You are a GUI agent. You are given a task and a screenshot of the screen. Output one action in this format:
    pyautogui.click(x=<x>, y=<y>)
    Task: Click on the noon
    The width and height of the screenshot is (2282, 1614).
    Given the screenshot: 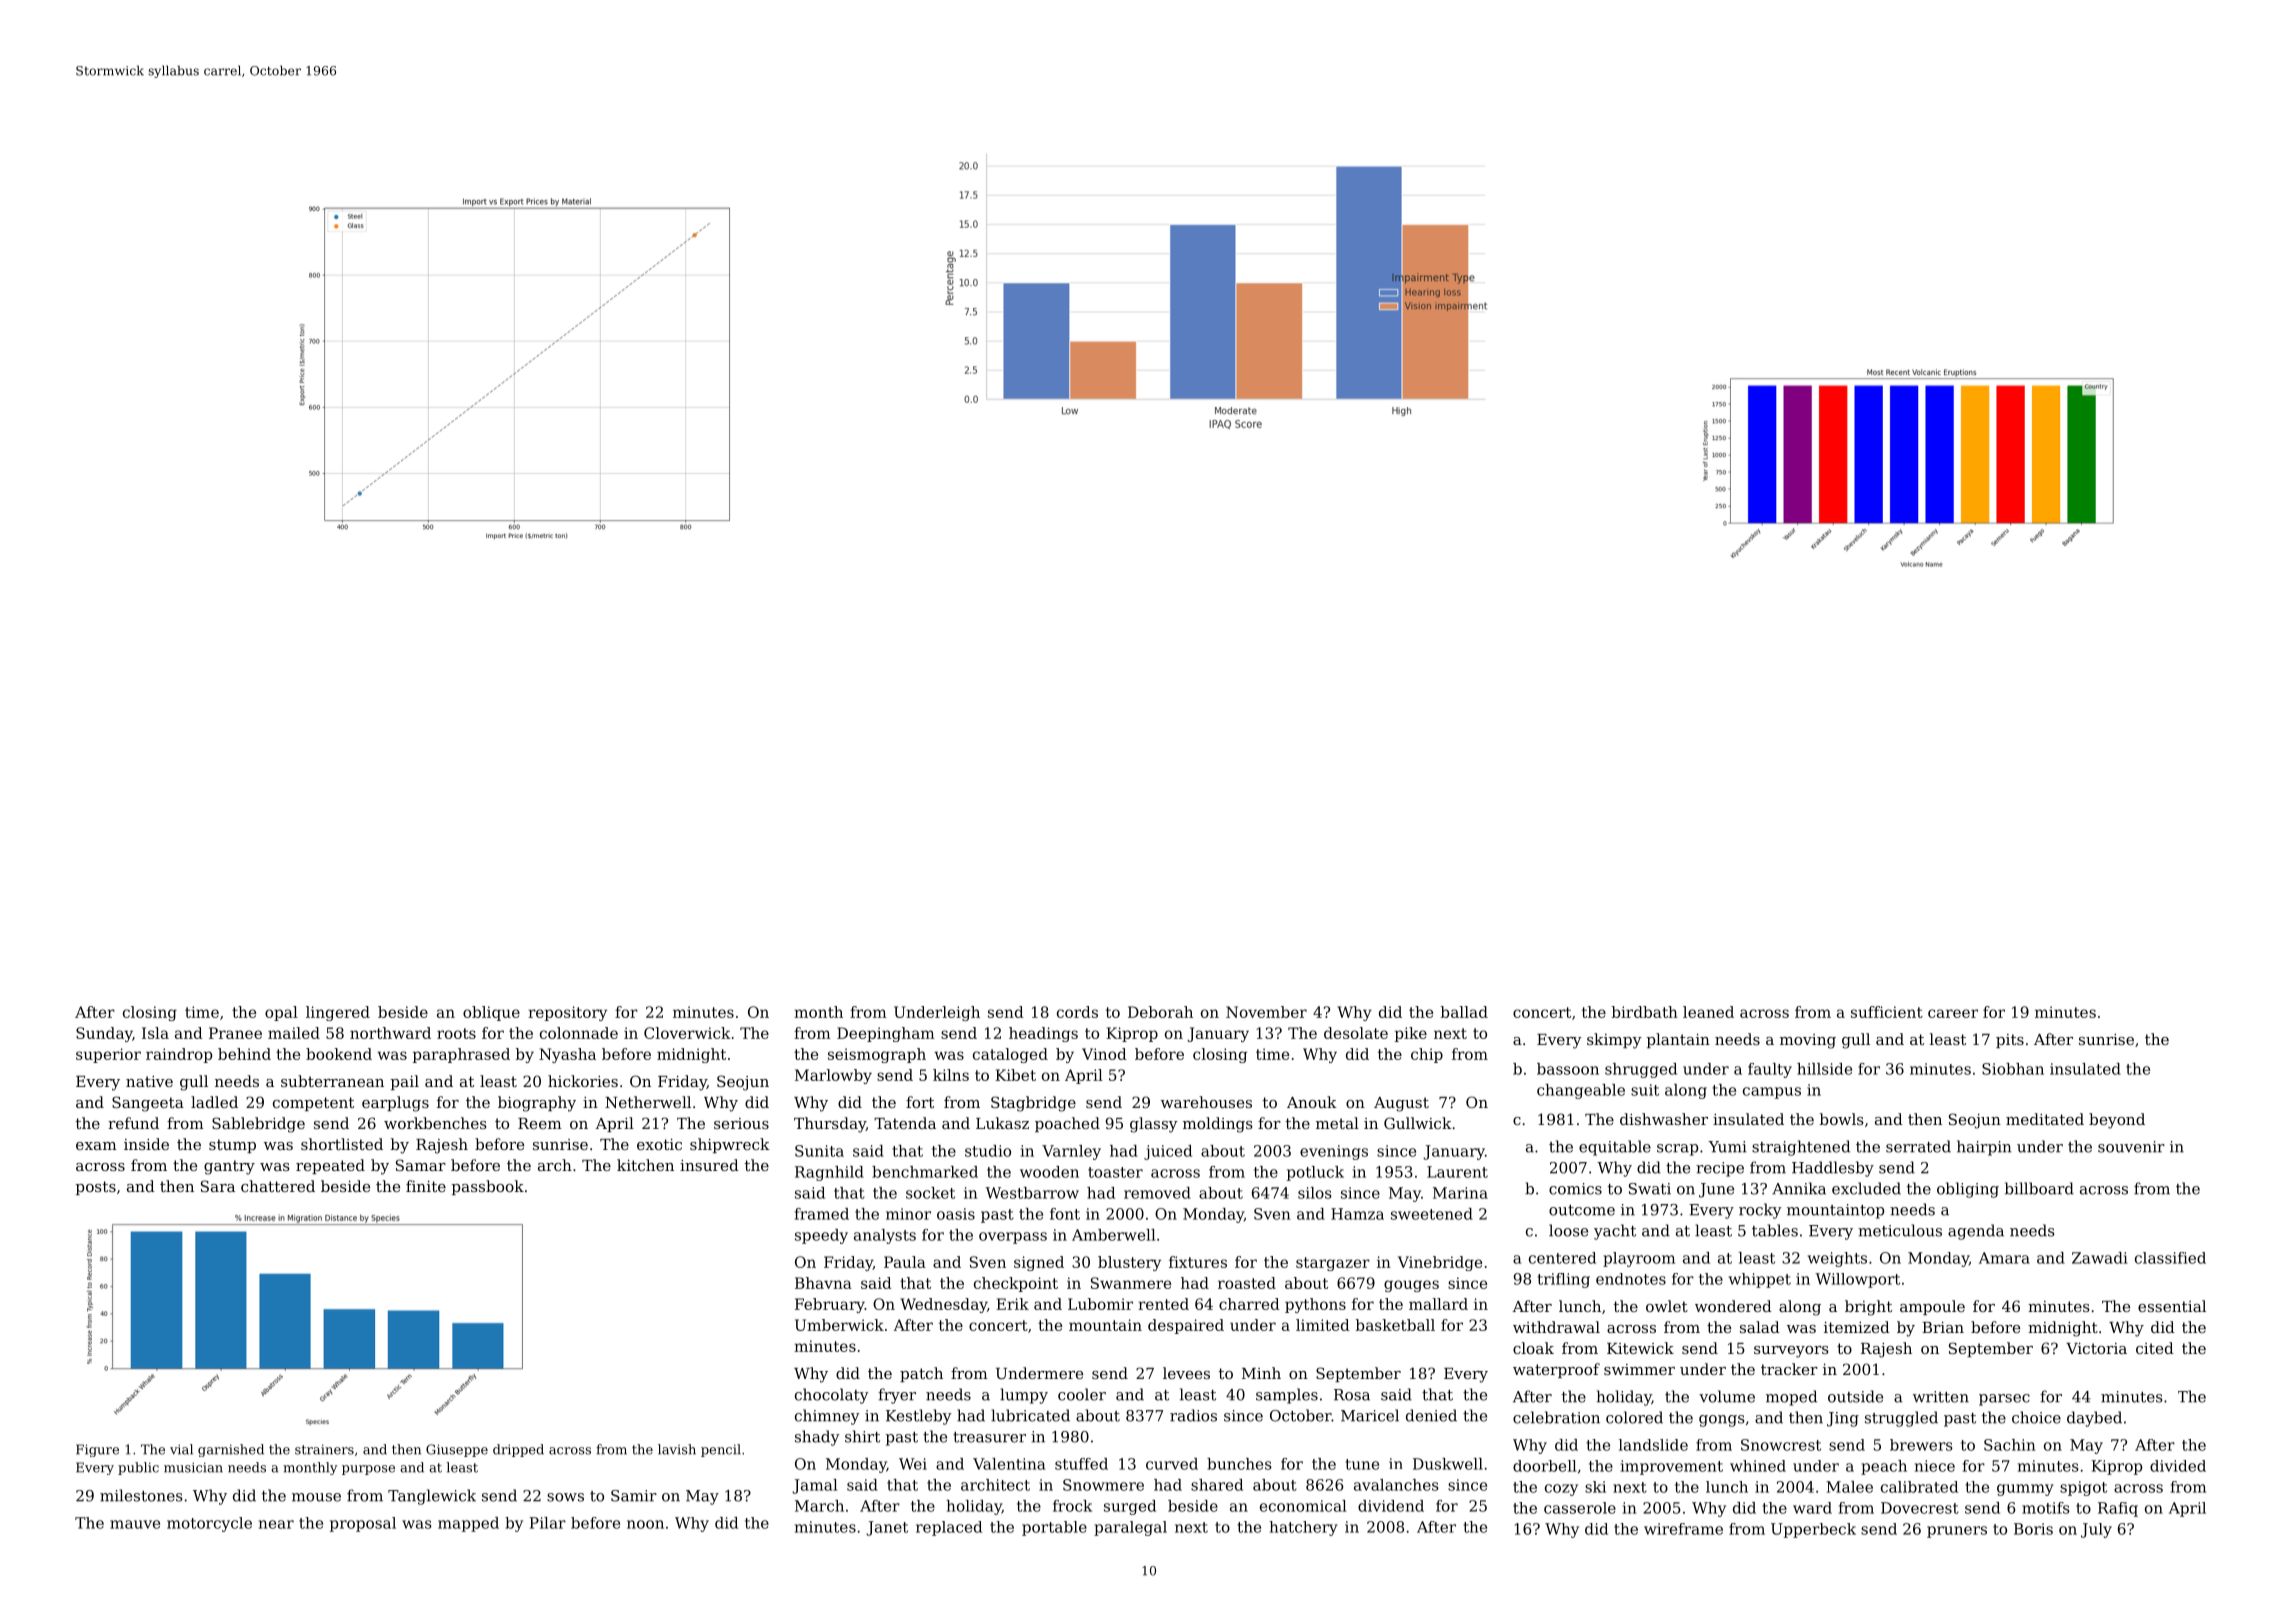 What is the action you would take?
    pyautogui.click(x=645, y=1524)
